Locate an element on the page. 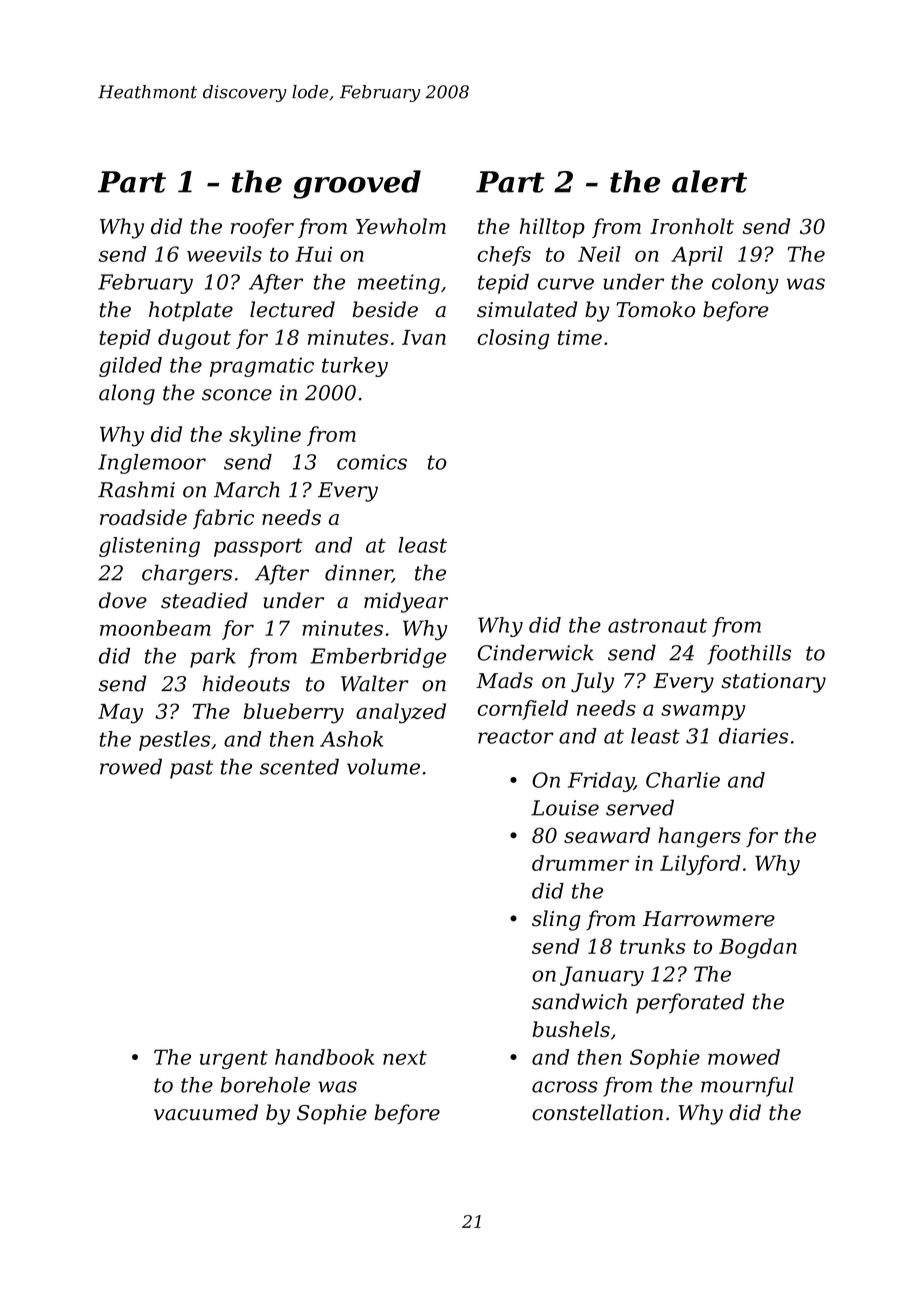 This image has width=924, height=1311. comics is located at coordinates (372, 462).
